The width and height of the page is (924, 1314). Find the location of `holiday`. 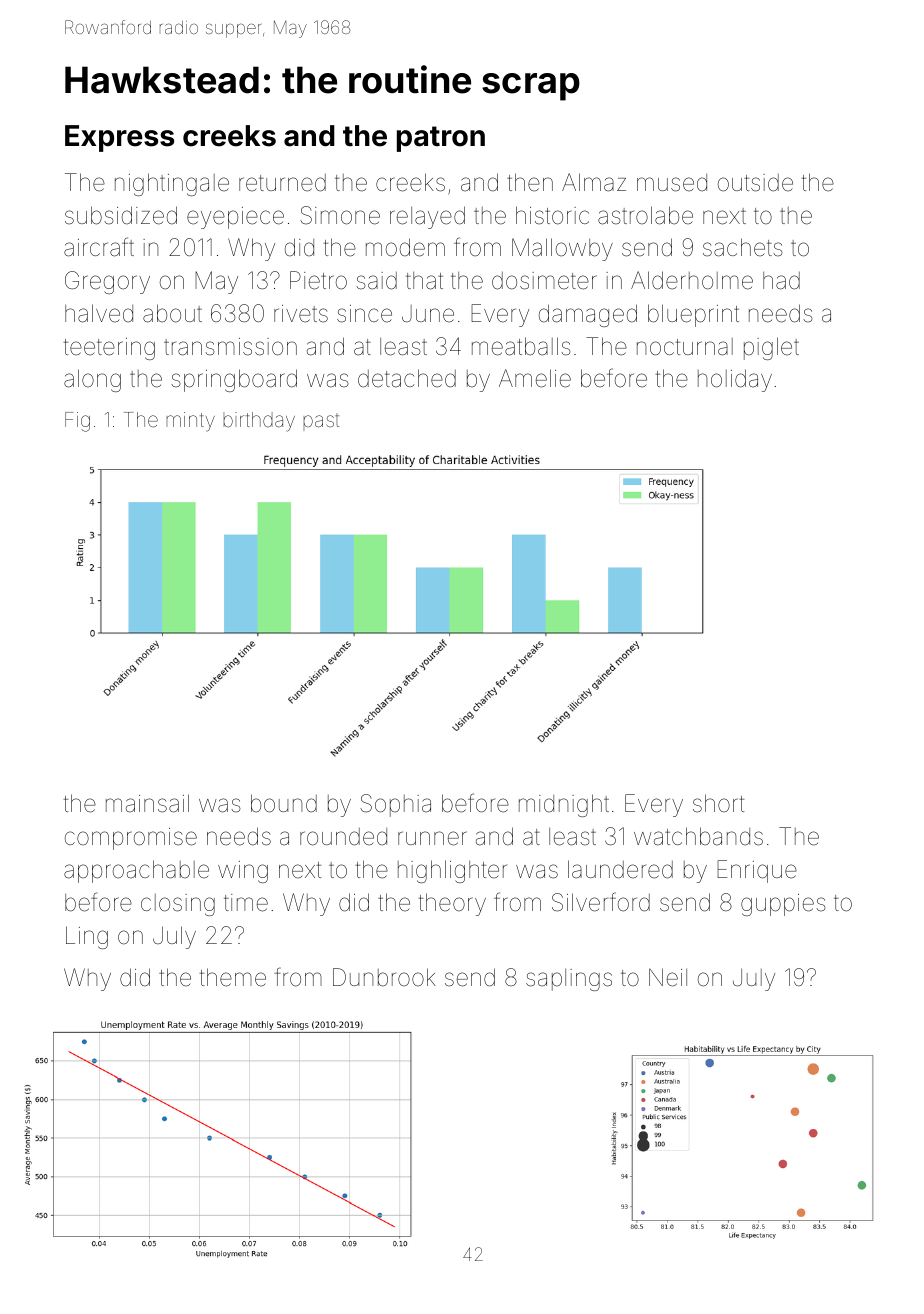

holiday is located at coordinates (735, 380).
